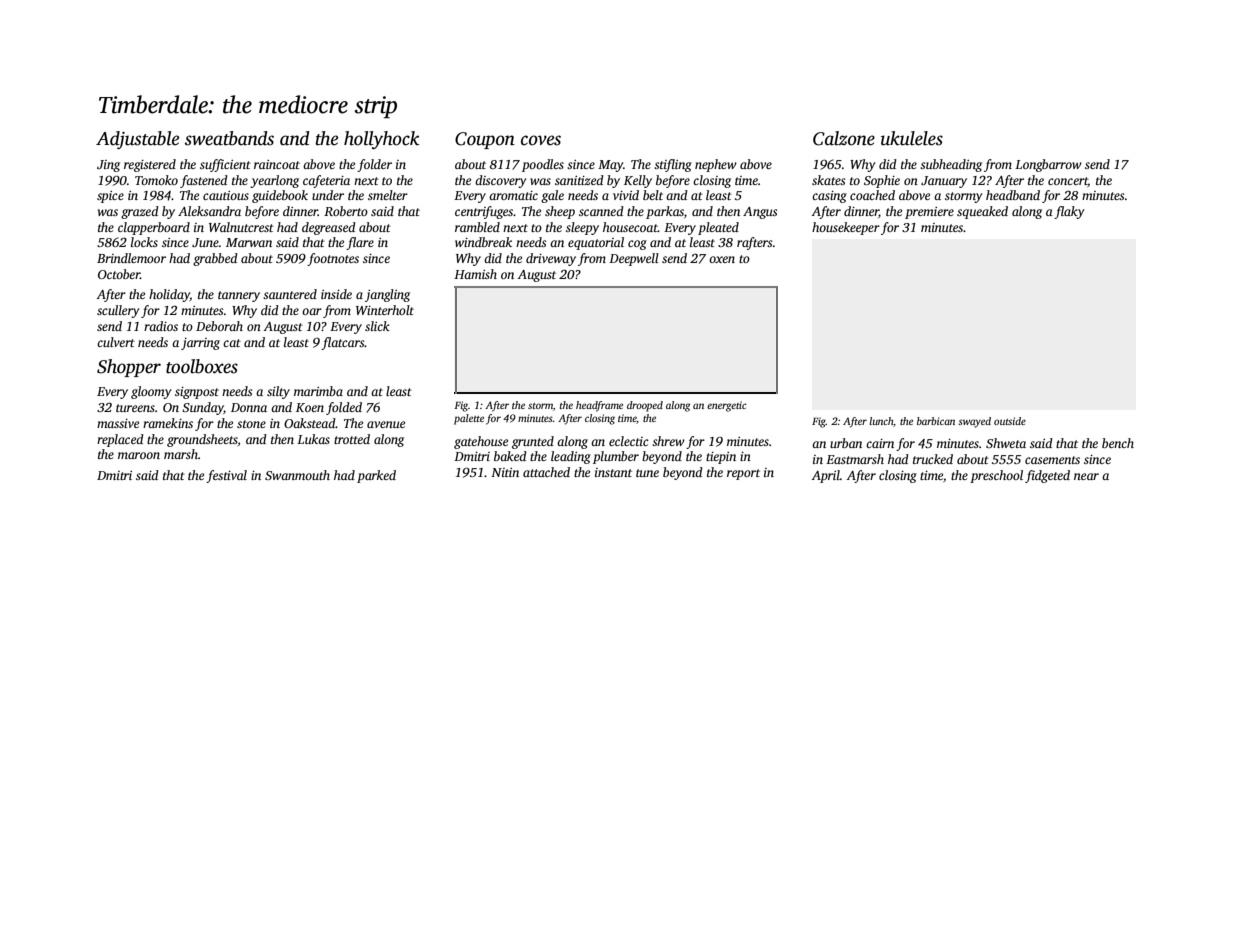  Describe the element at coordinates (500, 181) in the page. I see `discovery` at that location.
